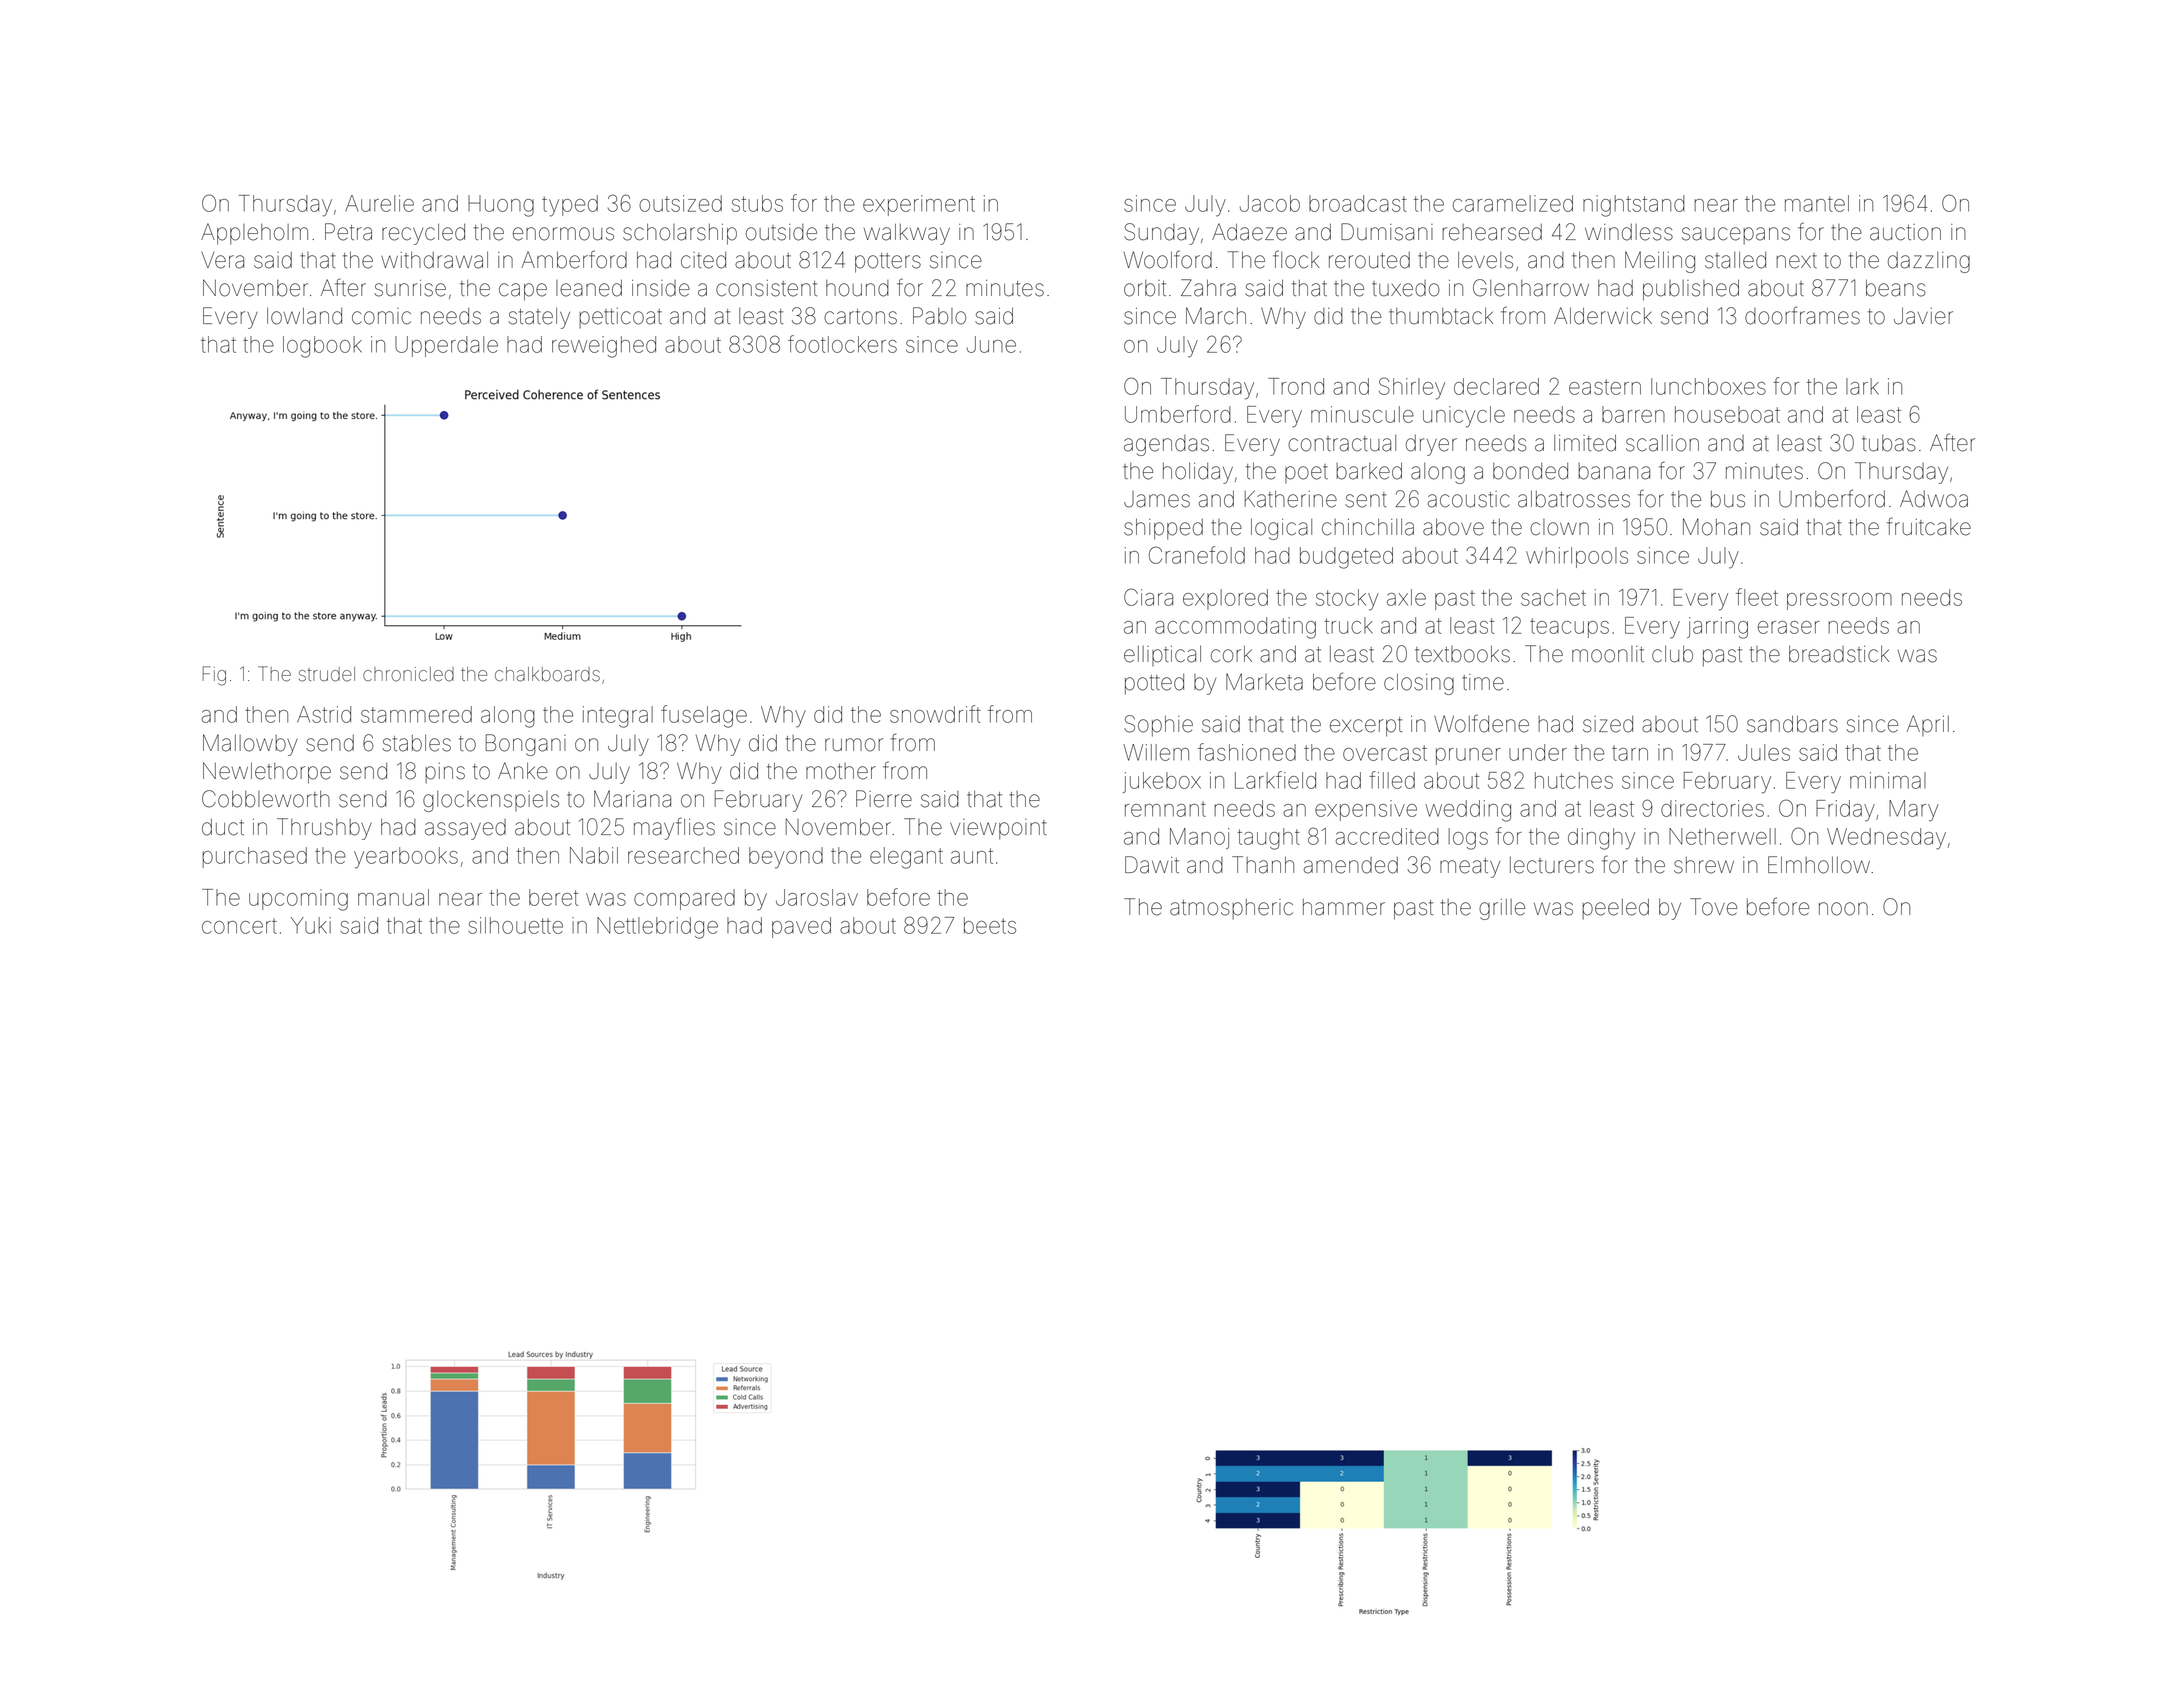 The width and height of the screenshot is (2178, 1683). I want to click on sunrise, so click(410, 288).
